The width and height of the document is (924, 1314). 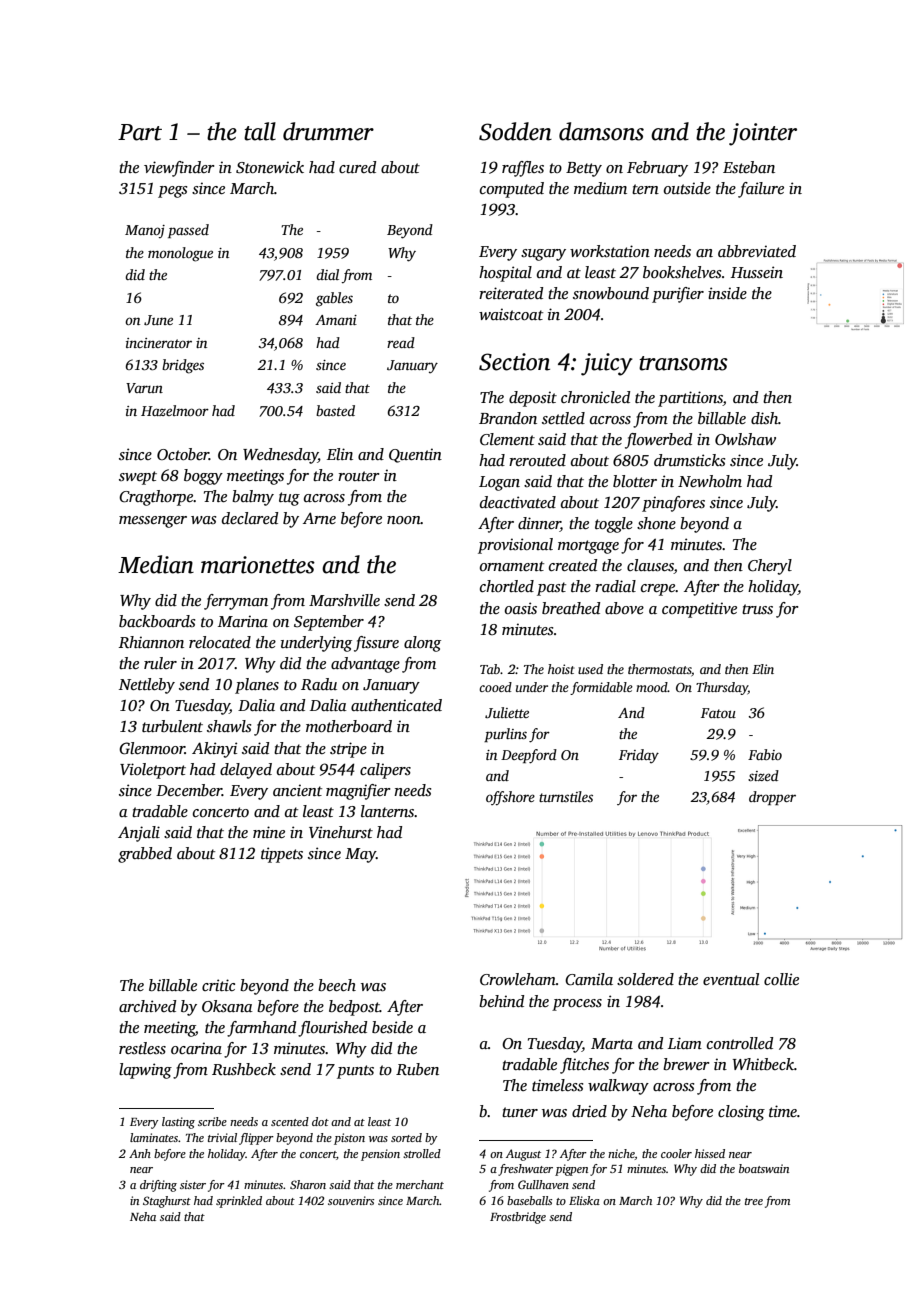 I want to click on farmhand, so click(x=261, y=1029).
